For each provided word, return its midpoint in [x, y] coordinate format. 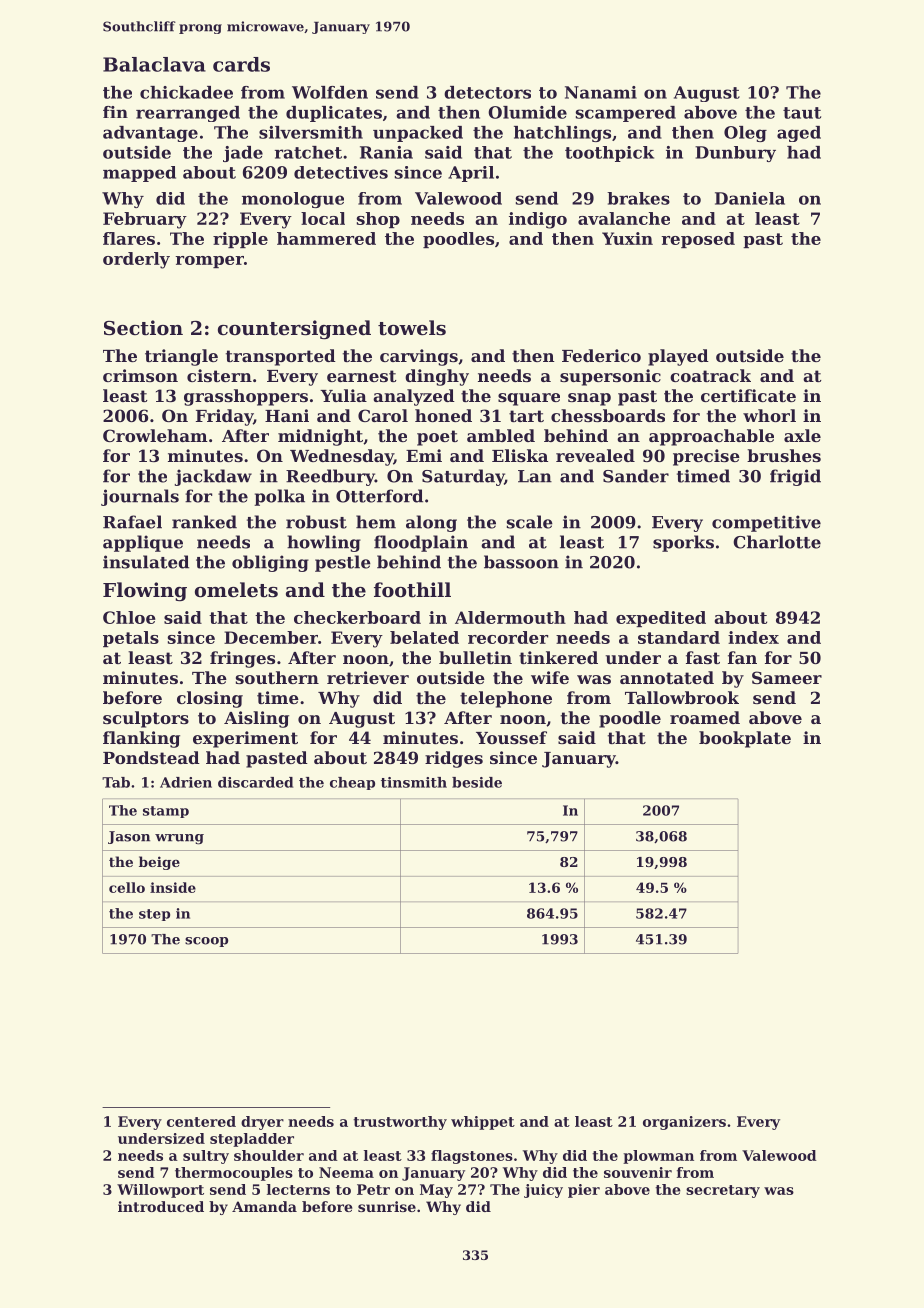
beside [477, 782]
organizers [684, 1123]
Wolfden [330, 92]
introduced [161, 1206]
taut [802, 113]
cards [241, 64]
